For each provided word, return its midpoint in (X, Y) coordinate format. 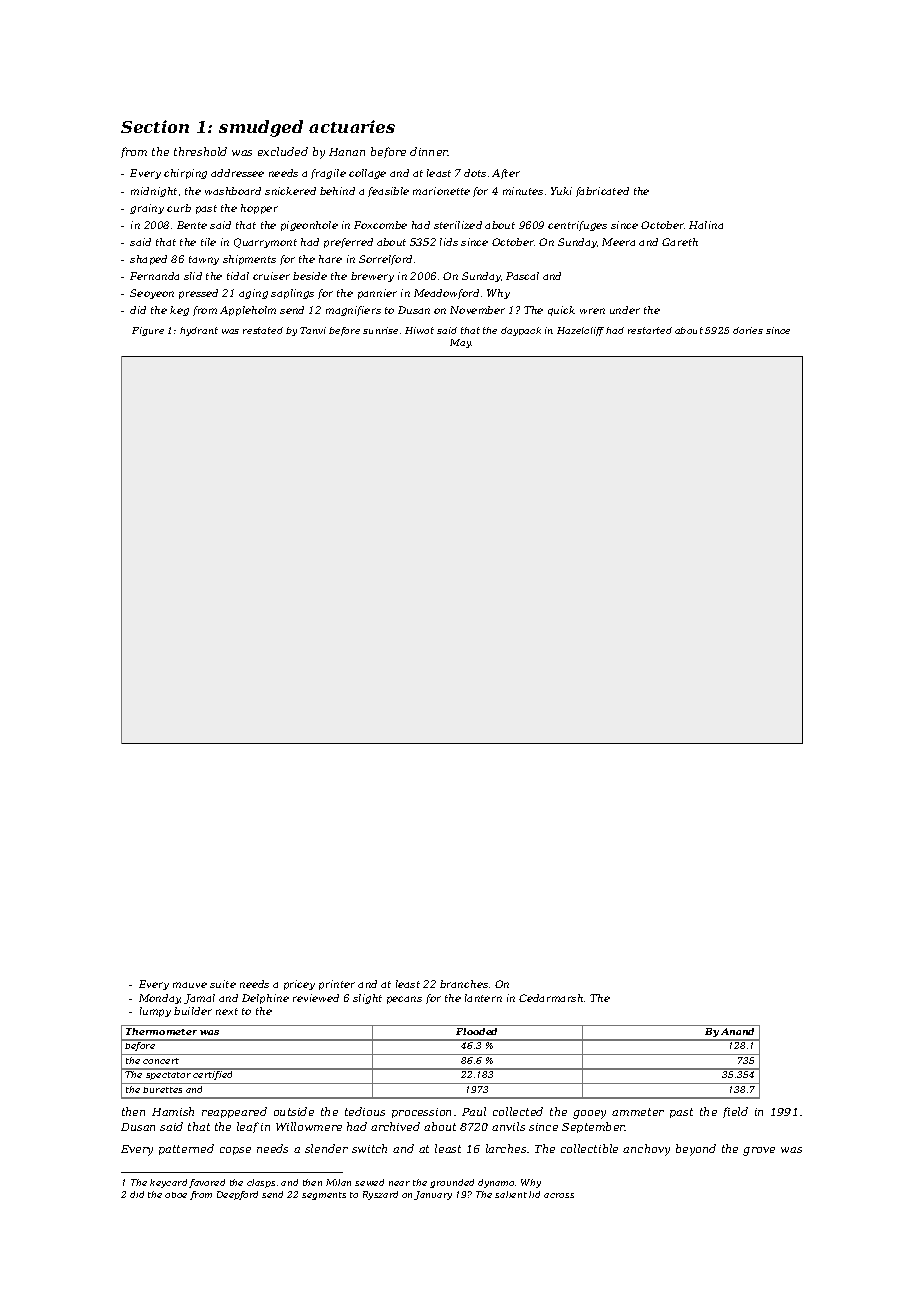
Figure (148, 331)
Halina (706, 225)
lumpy (155, 1012)
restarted (650, 330)
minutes (523, 191)
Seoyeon (152, 294)
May (460, 343)
